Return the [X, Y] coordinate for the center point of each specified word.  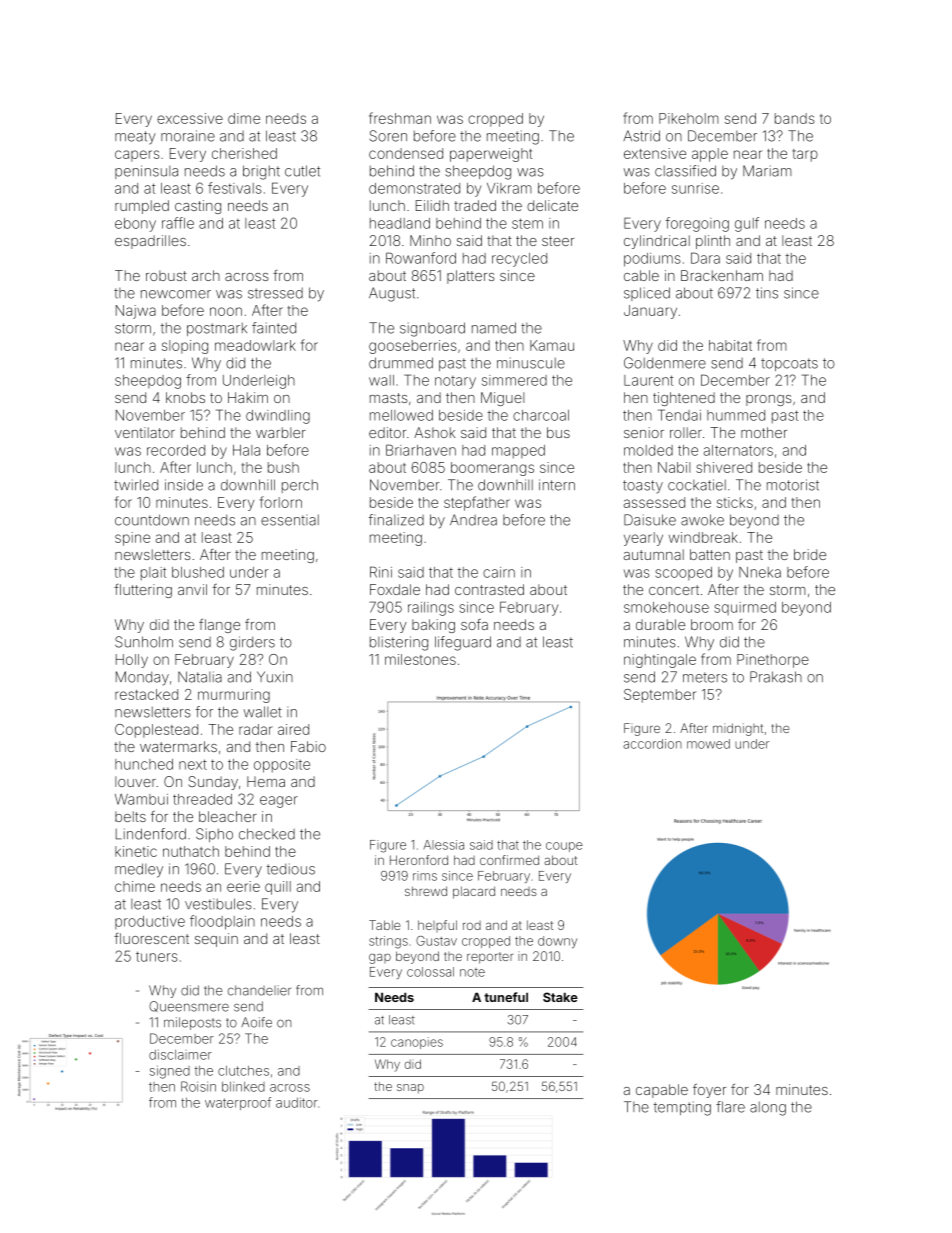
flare [730, 1107]
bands [795, 118]
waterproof [238, 1103]
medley [139, 870]
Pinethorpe [773, 661]
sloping [185, 347]
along [768, 1108]
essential [290, 520]
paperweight [491, 155]
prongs [769, 400]
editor [387, 432]
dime [244, 118]
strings [388, 942]
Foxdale [395, 589]
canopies [417, 1043]
